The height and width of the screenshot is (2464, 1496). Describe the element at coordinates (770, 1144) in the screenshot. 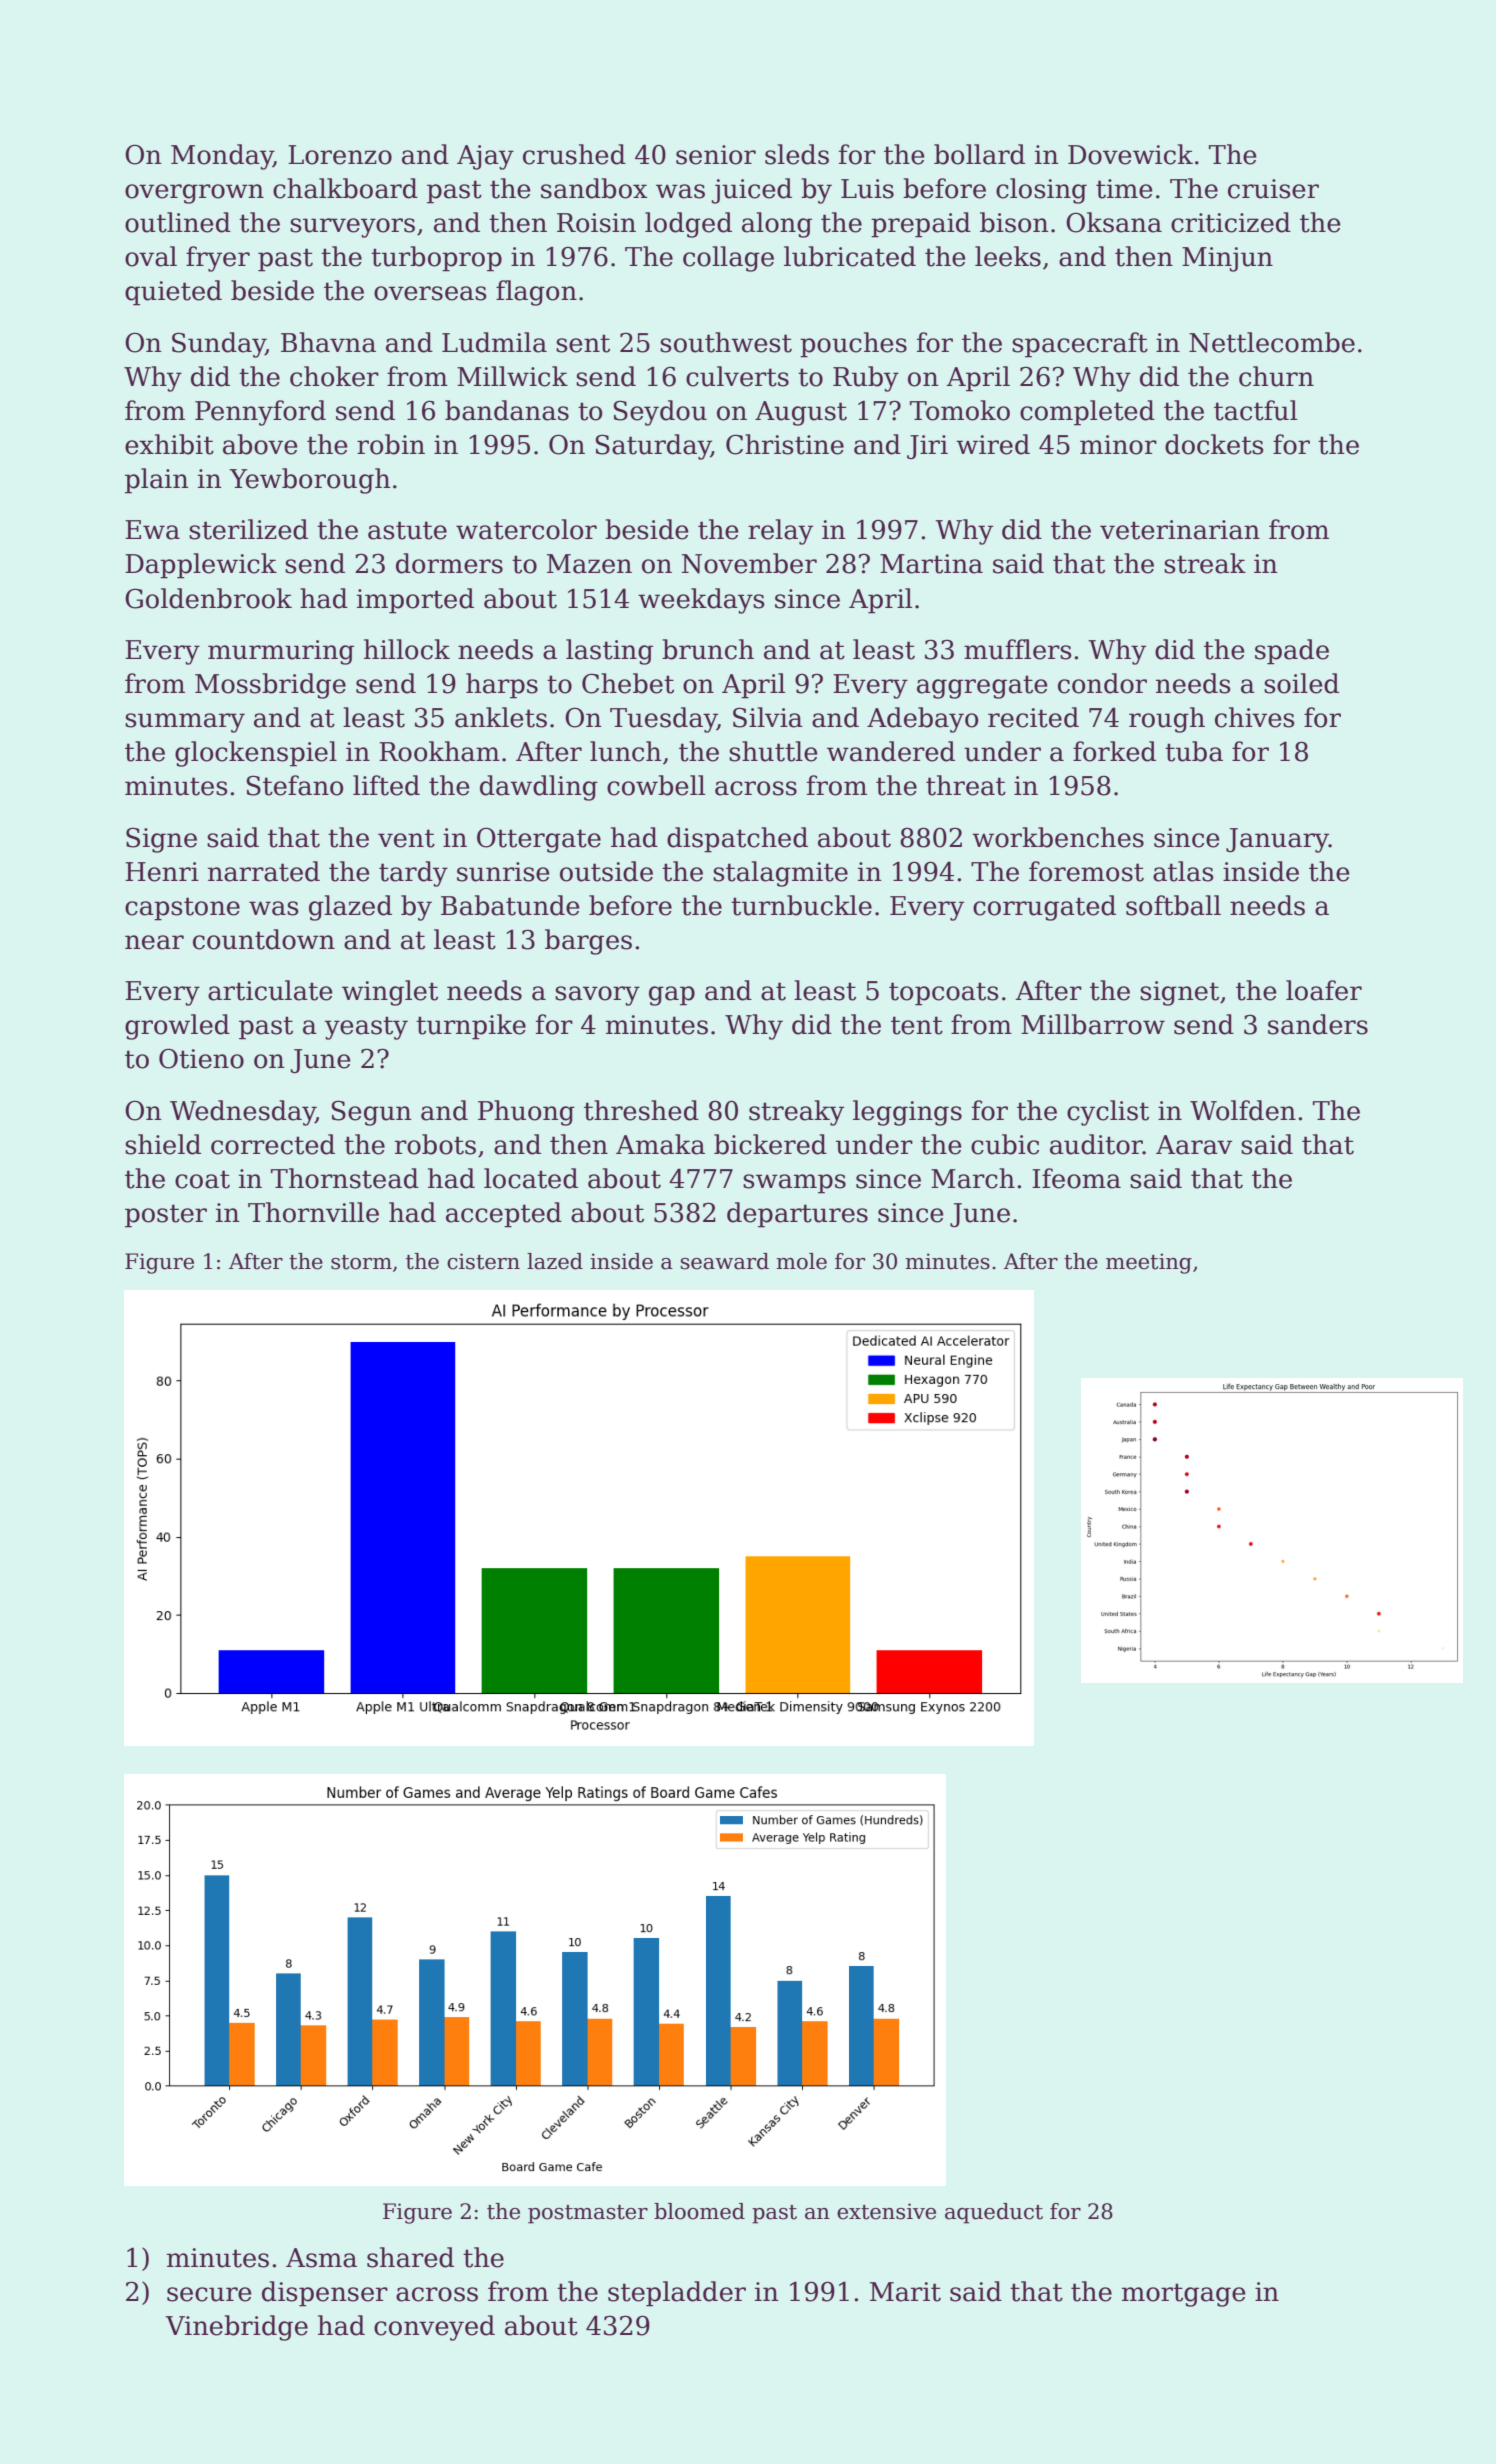

I see `bickered` at that location.
